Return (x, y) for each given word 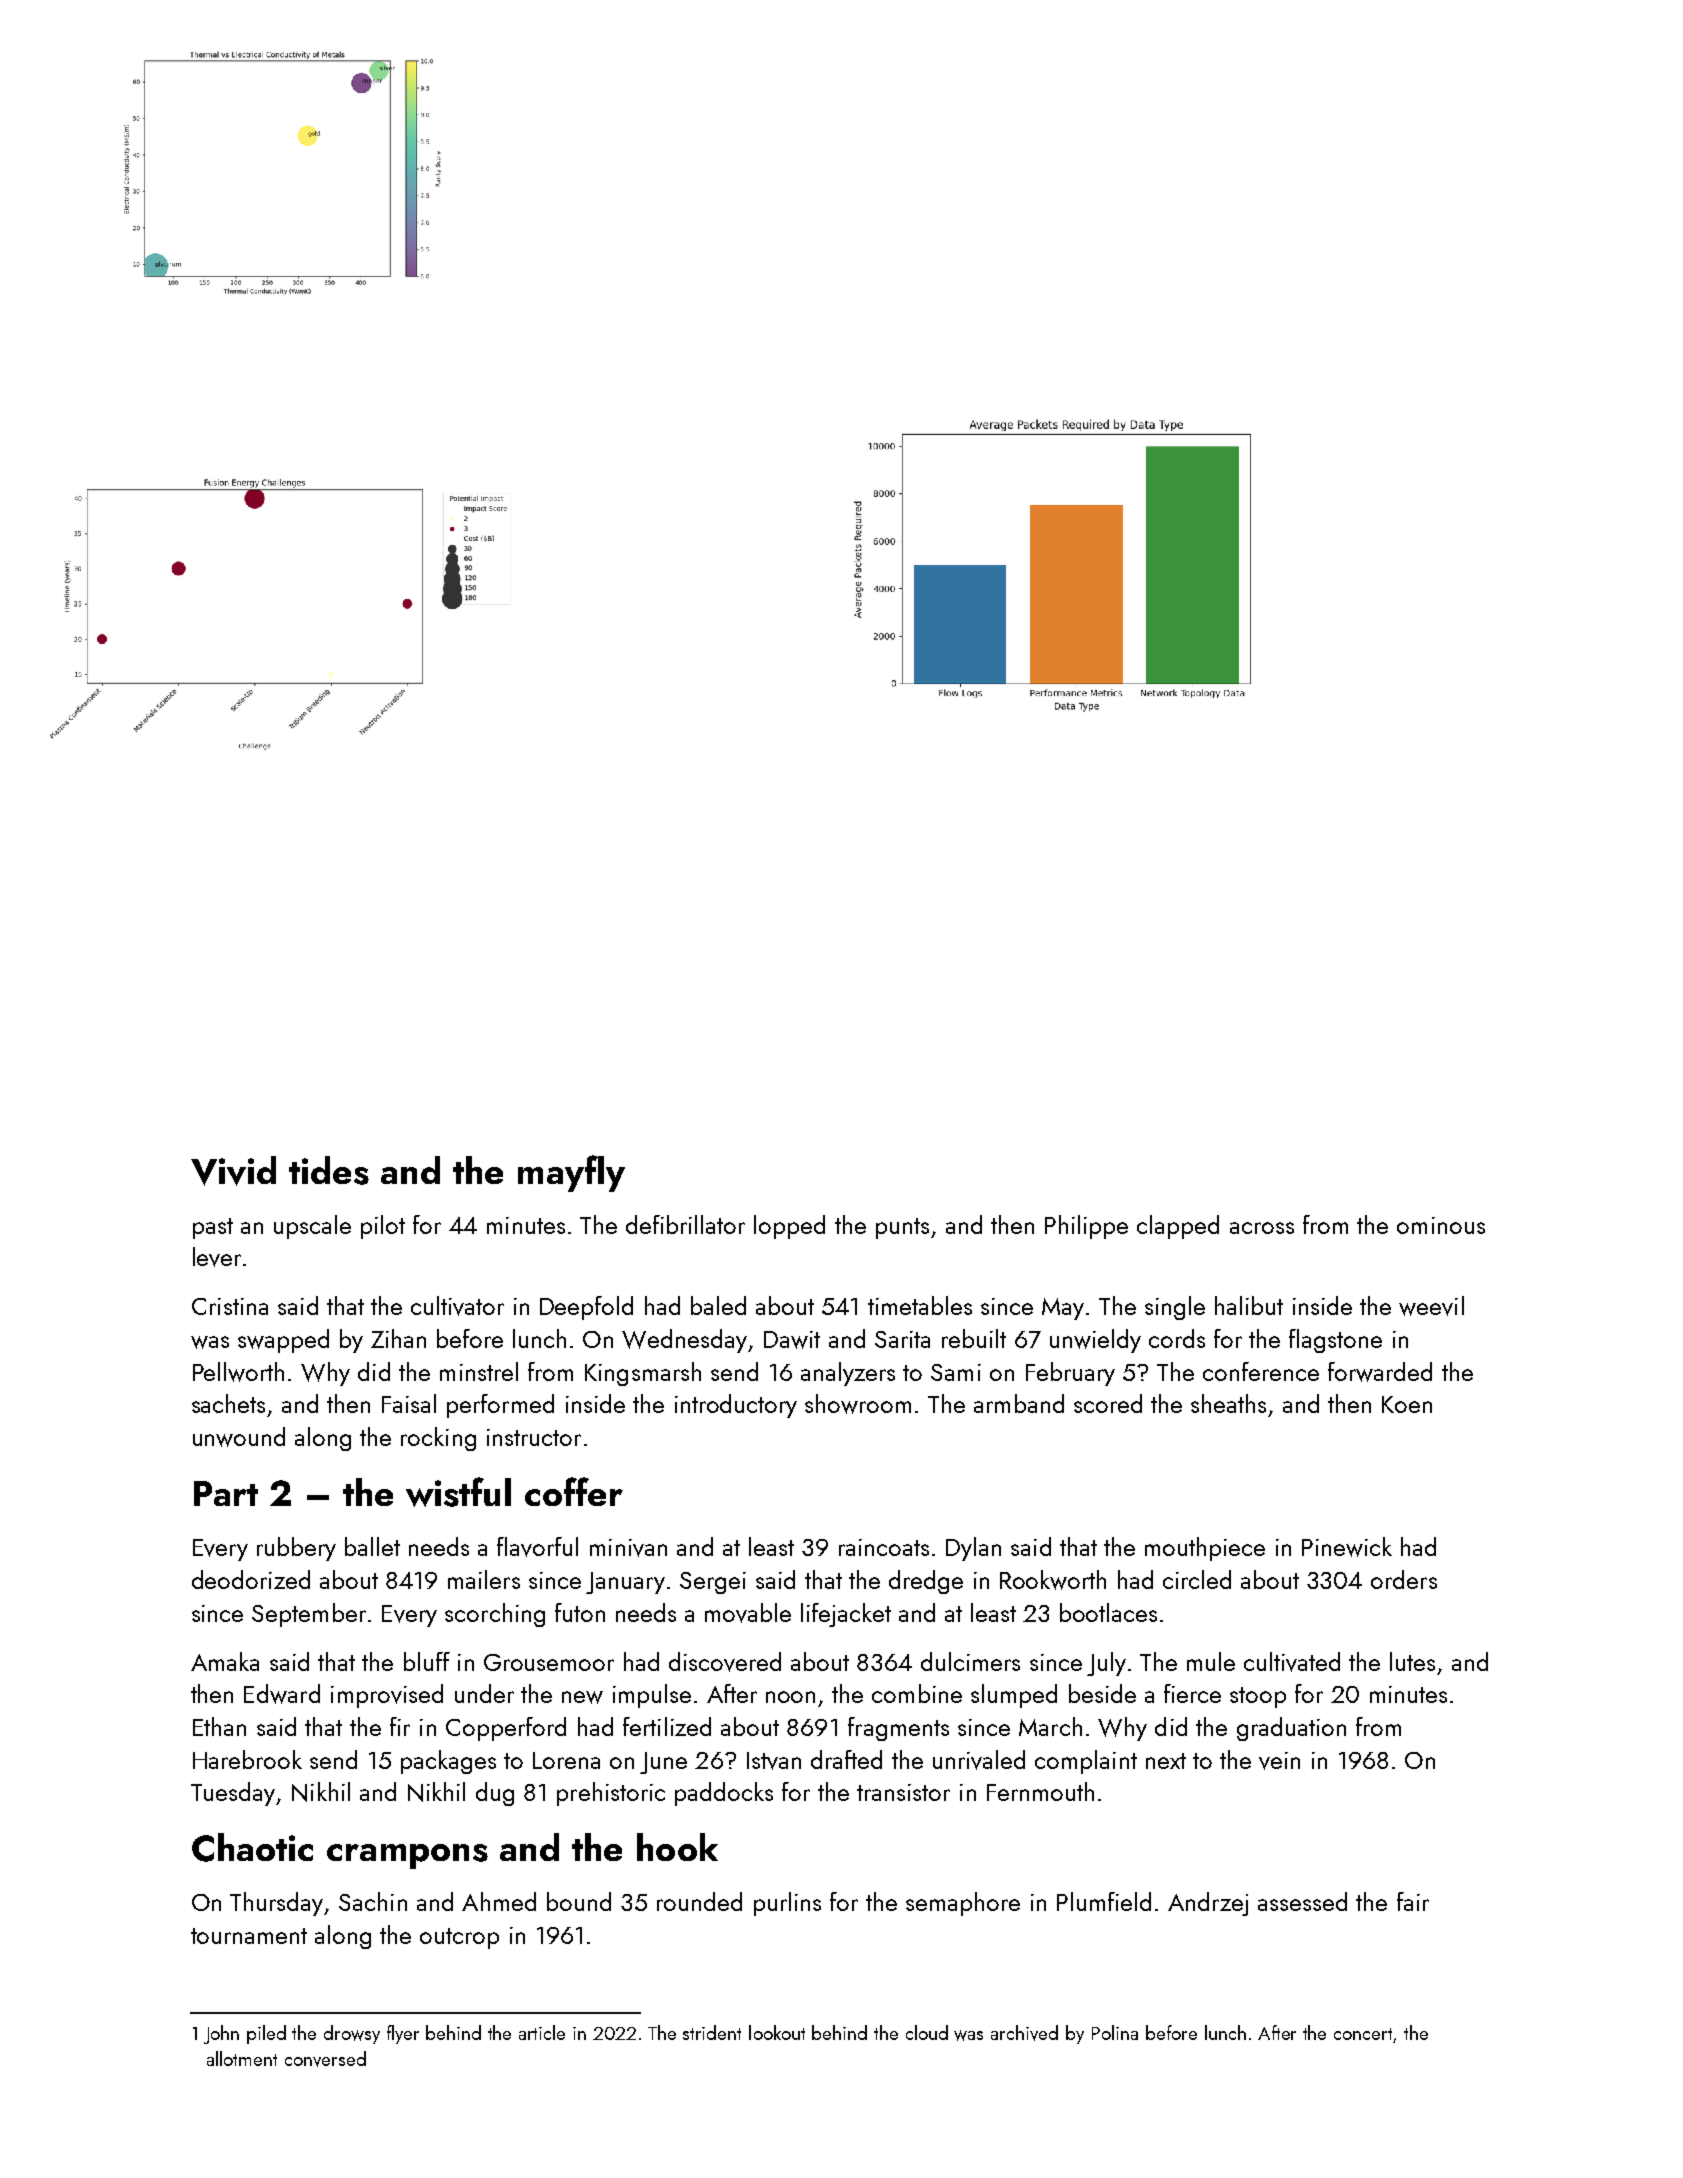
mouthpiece (1205, 1549)
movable (748, 1613)
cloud (927, 2032)
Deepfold (586, 1308)
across (1262, 1228)
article (542, 2032)
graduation (1291, 1729)
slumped (1014, 1696)
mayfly (571, 1173)
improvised (387, 1696)
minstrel (479, 1371)
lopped (789, 1227)
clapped (1178, 1227)
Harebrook (247, 1759)
